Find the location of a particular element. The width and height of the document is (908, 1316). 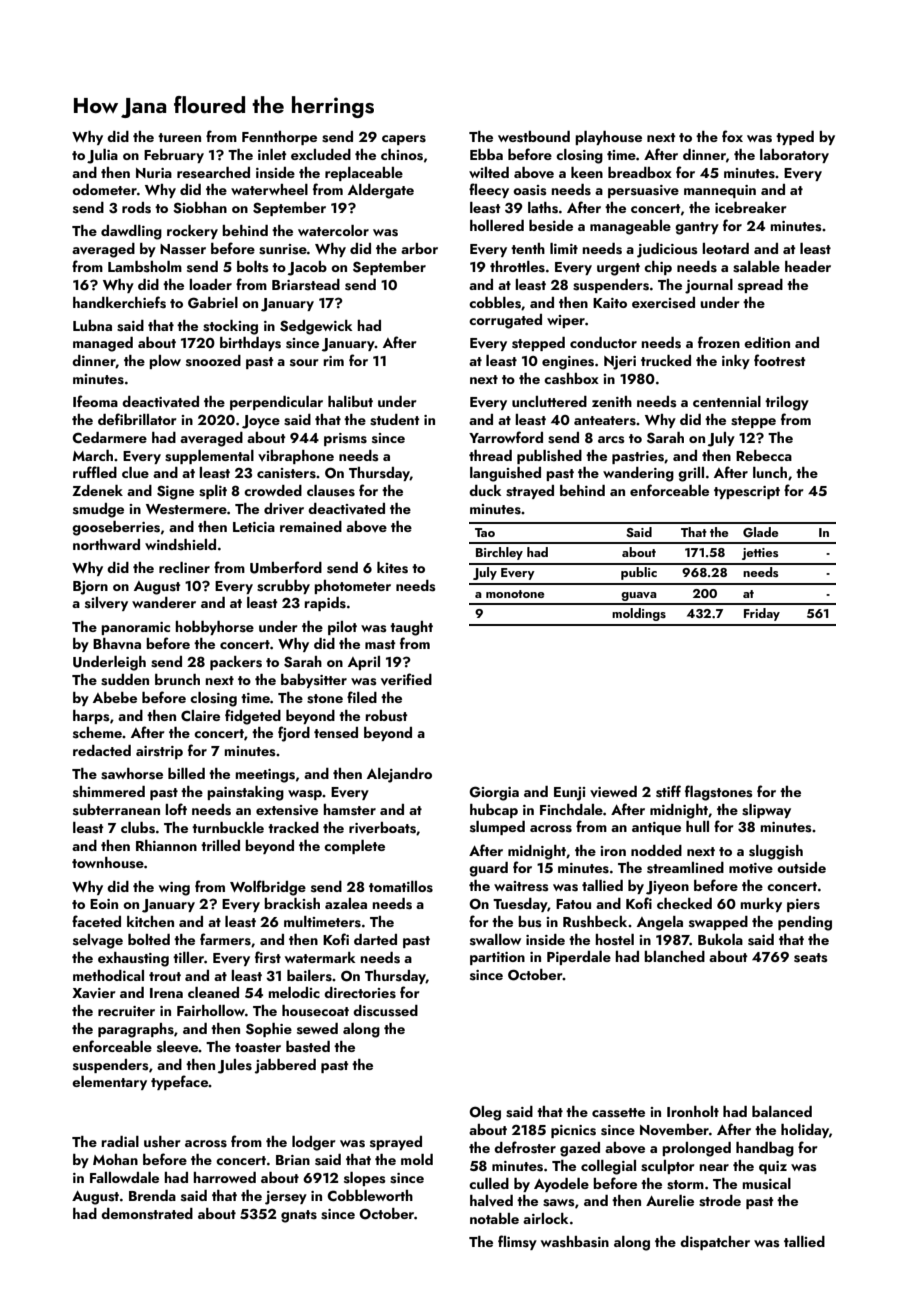

northward is located at coordinates (106, 544).
